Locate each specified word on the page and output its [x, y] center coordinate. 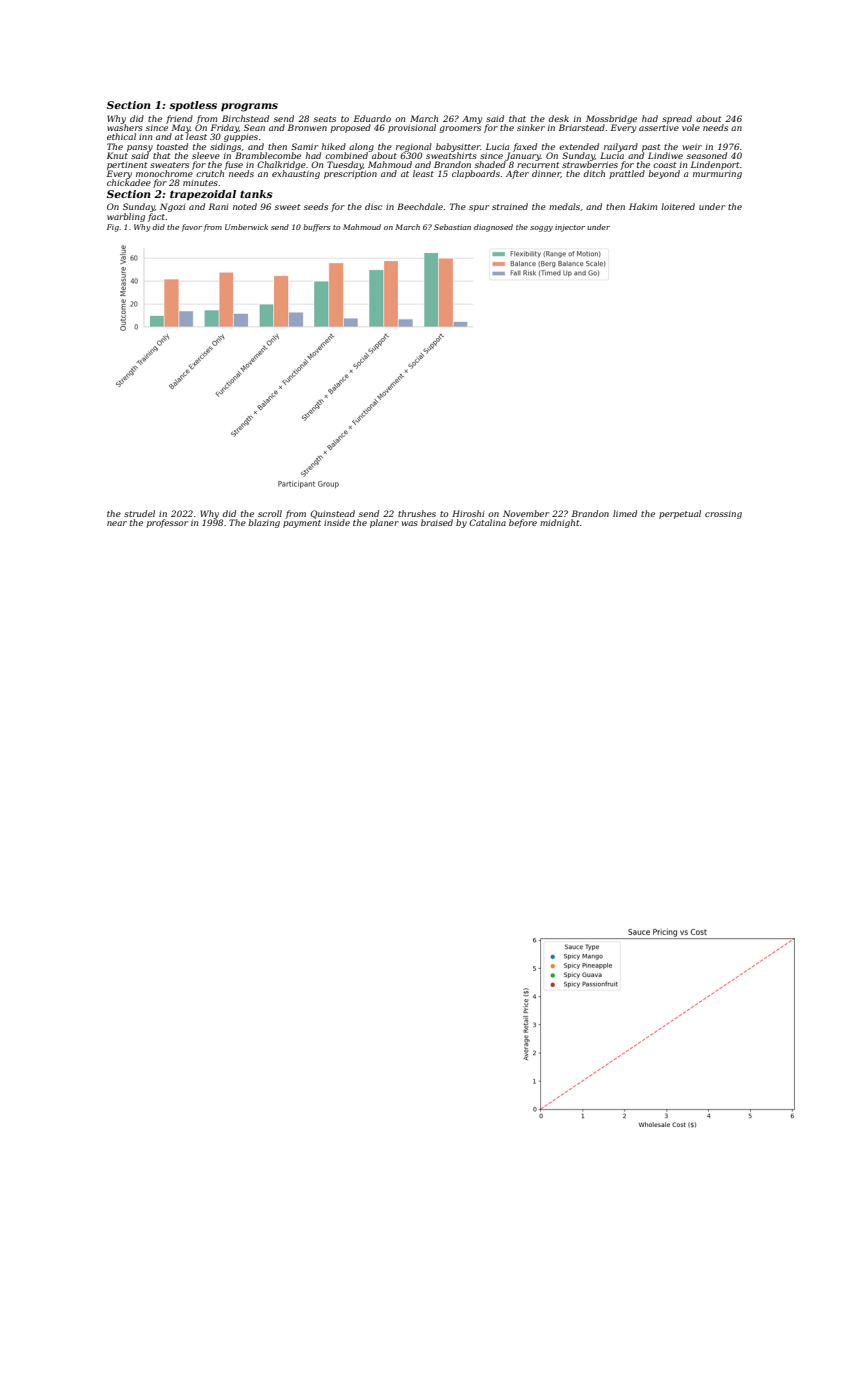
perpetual [680, 514]
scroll [270, 513]
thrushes [417, 513]
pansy [140, 148]
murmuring [717, 175]
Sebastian [452, 227]
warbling [126, 217]
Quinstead [333, 514]
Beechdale [420, 206]
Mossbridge [611, 119]
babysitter [458, 147]
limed [625, 513]
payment [302, 524]
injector [570, 228]
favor [192, 228]
